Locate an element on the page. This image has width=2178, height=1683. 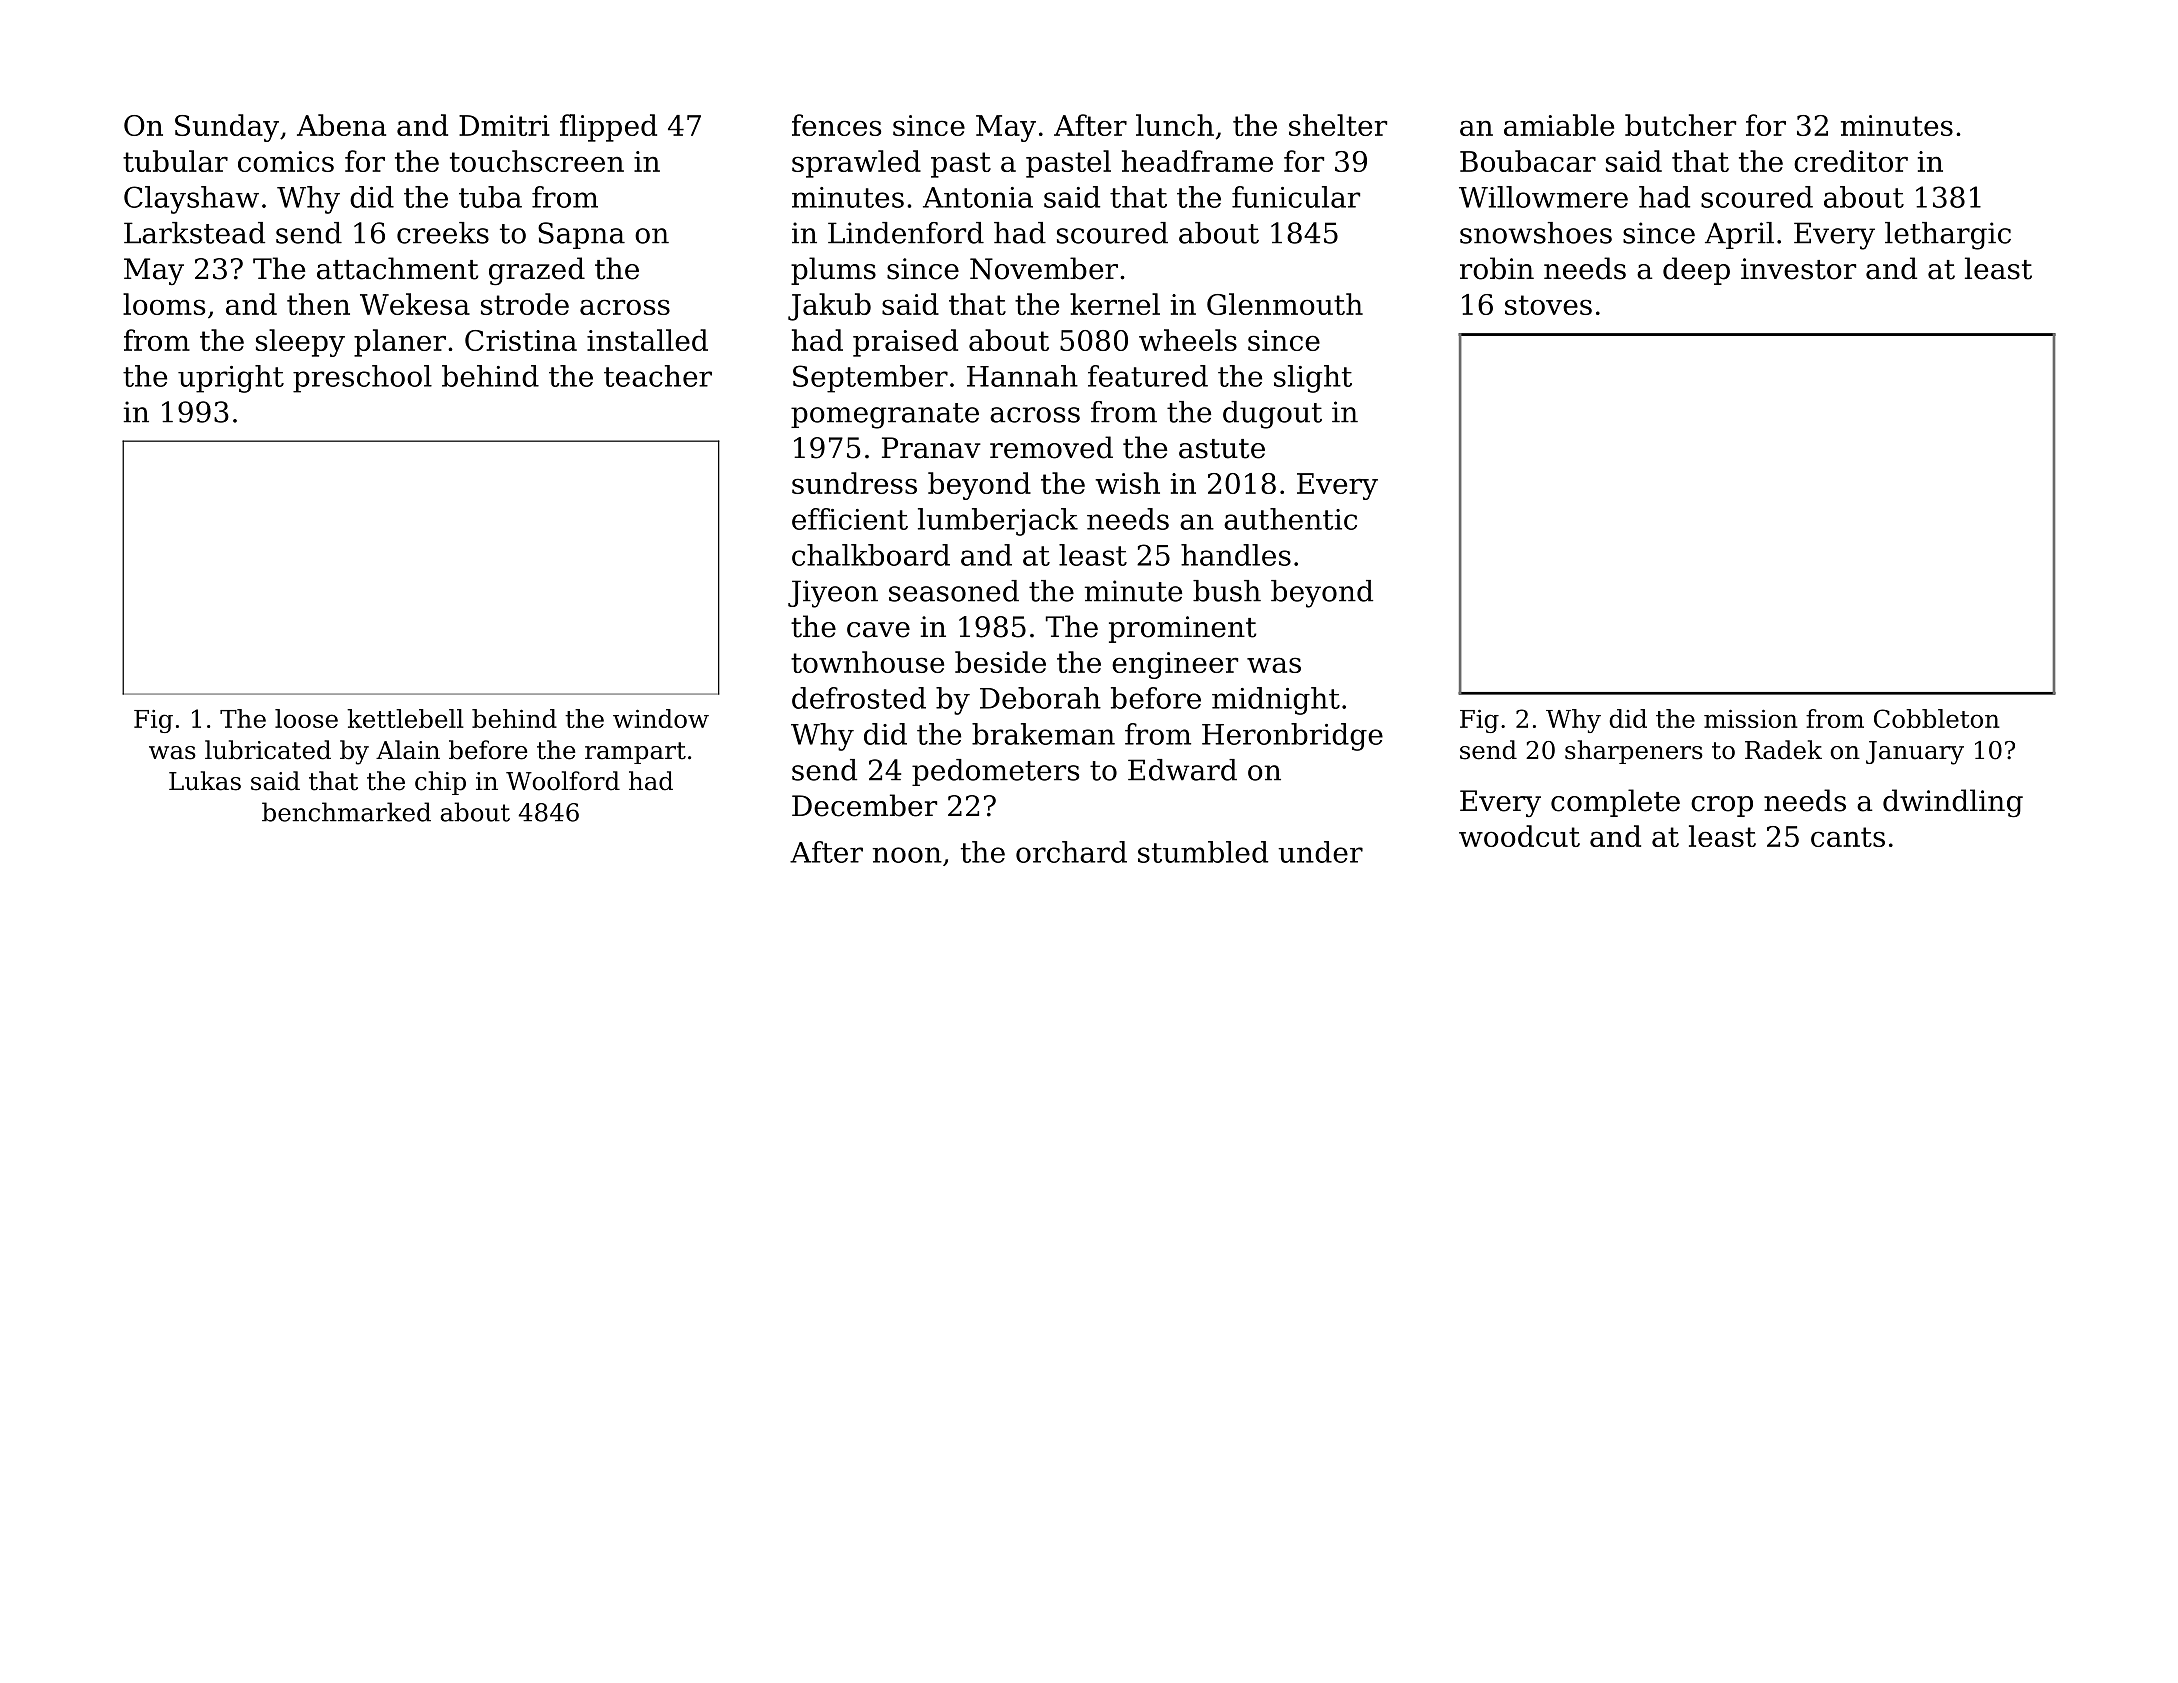
Abena is located at coordinates (341, 125).
